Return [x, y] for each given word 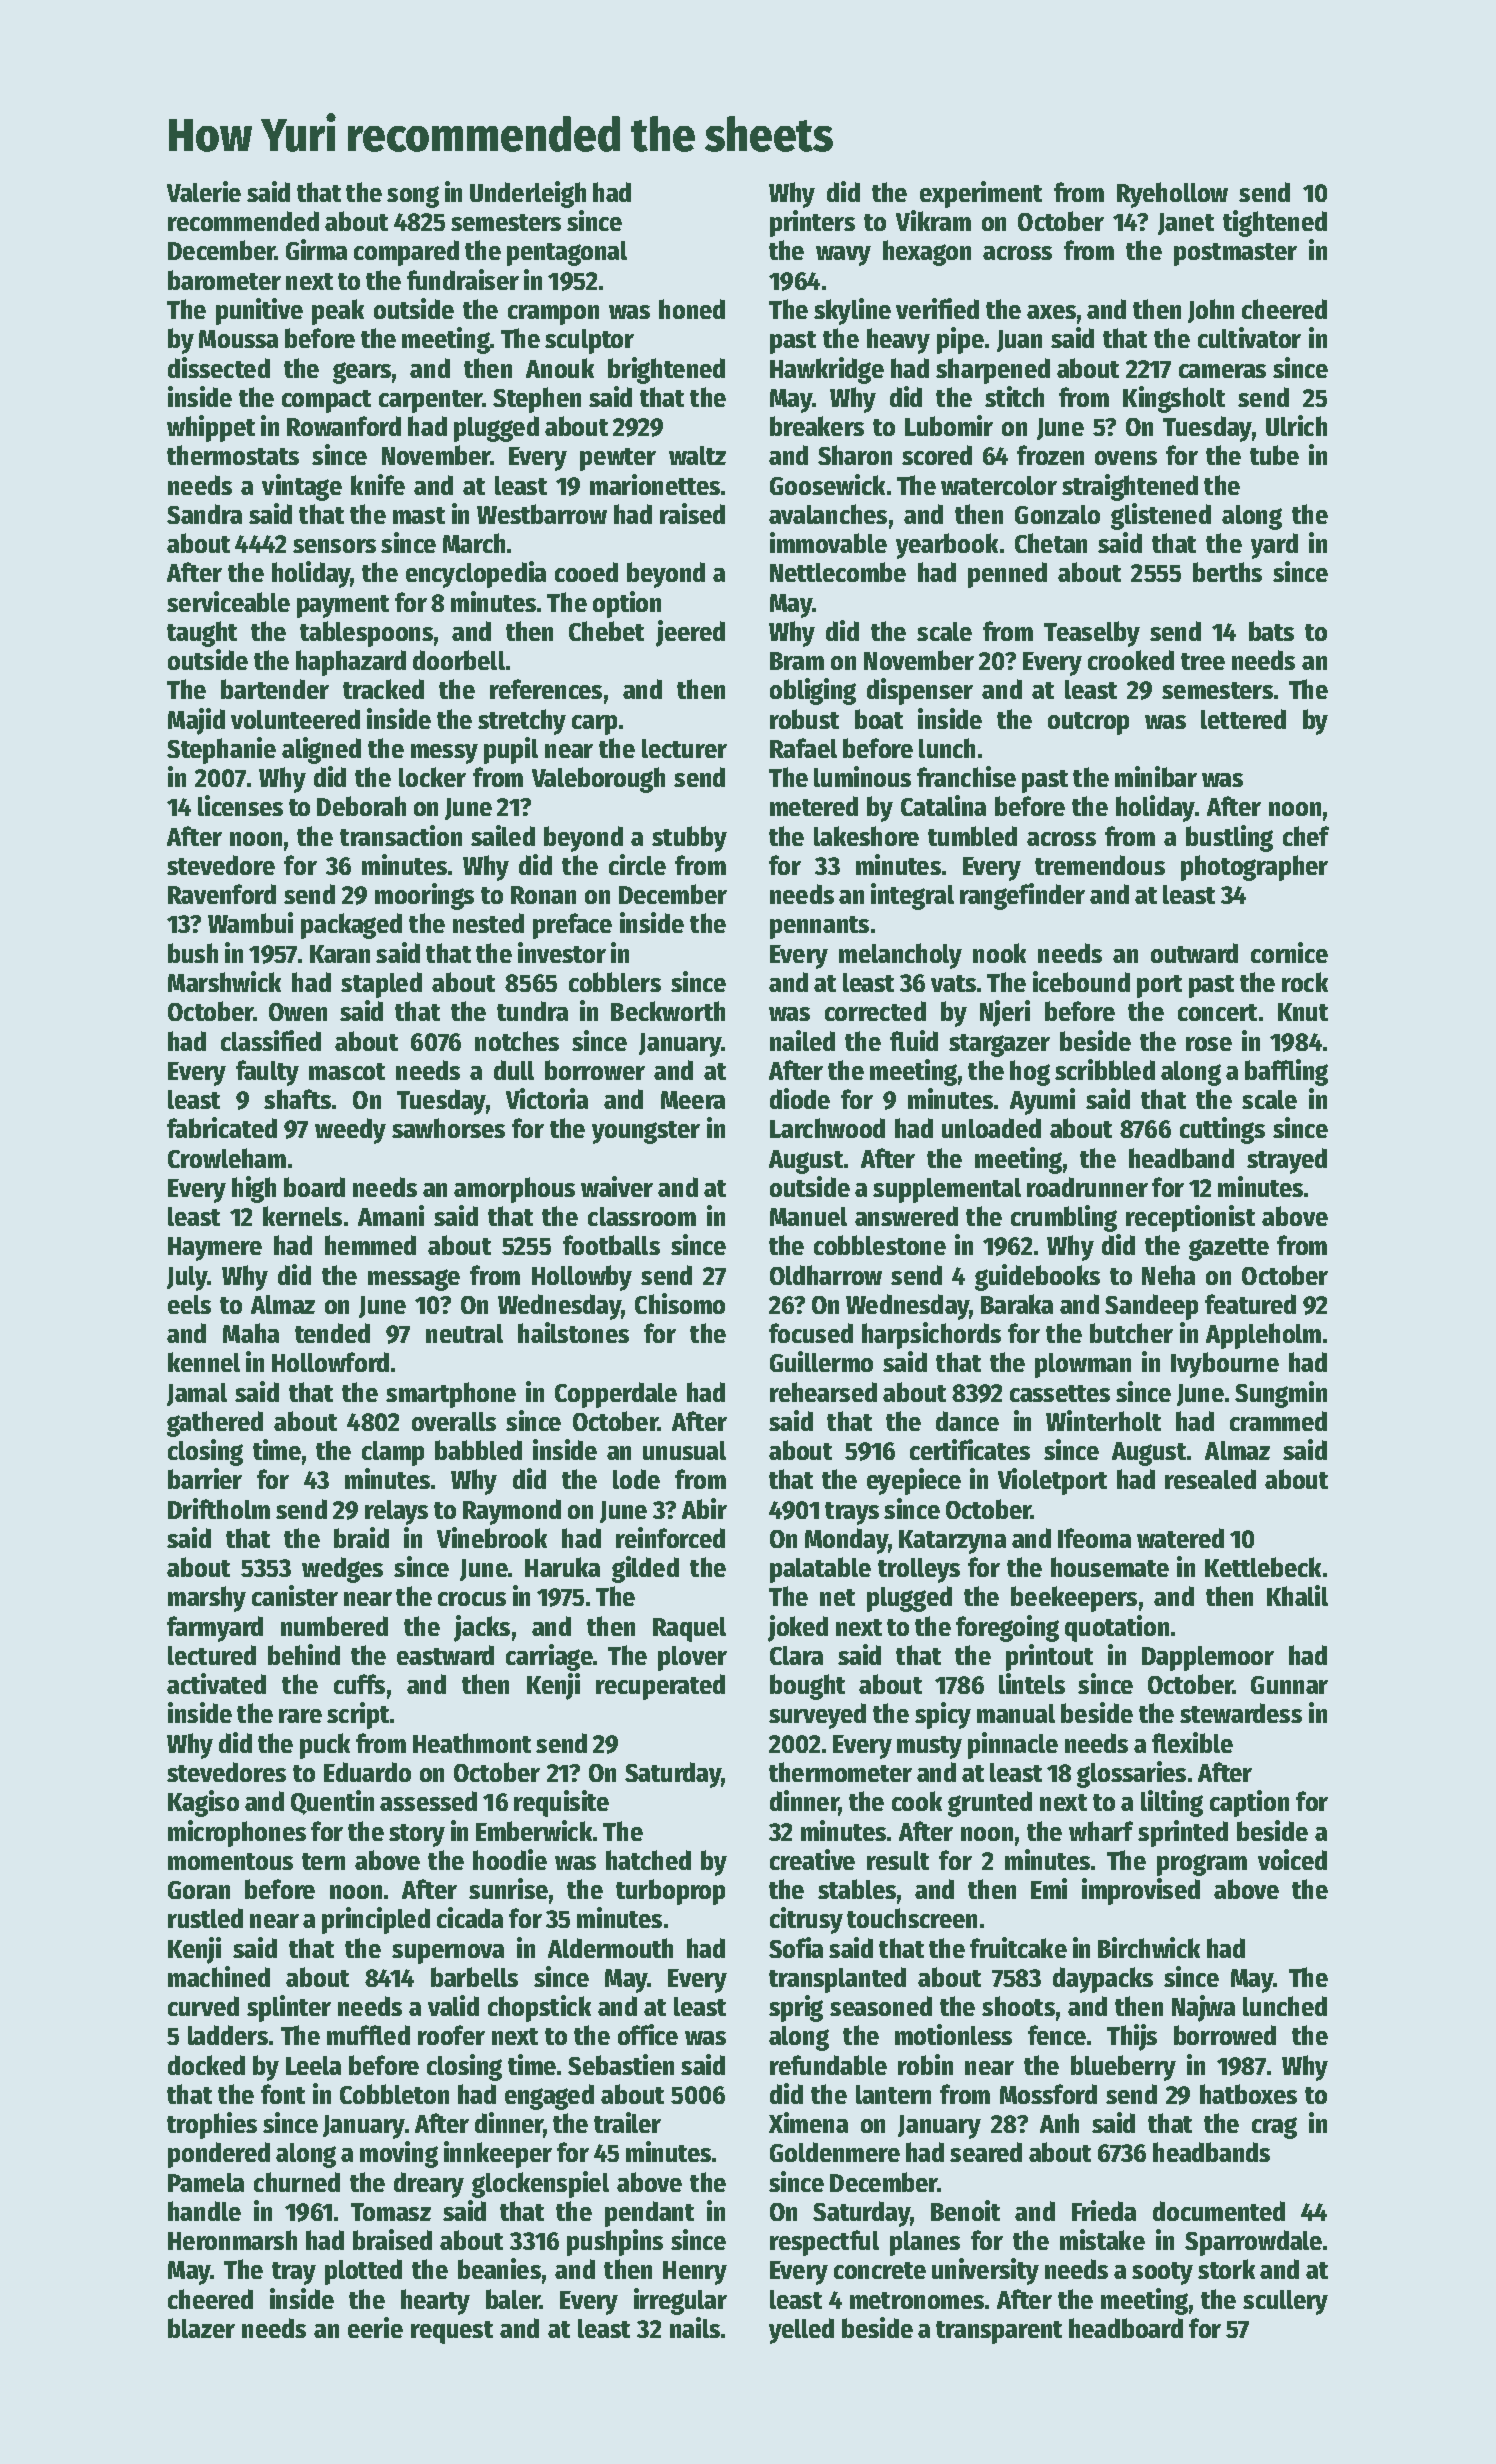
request [452, 2332]
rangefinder [1022, 896]
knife [378, 484]
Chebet [606, 631]
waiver [617, 1186]
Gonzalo [1057, 514]
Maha [251, 1333]
